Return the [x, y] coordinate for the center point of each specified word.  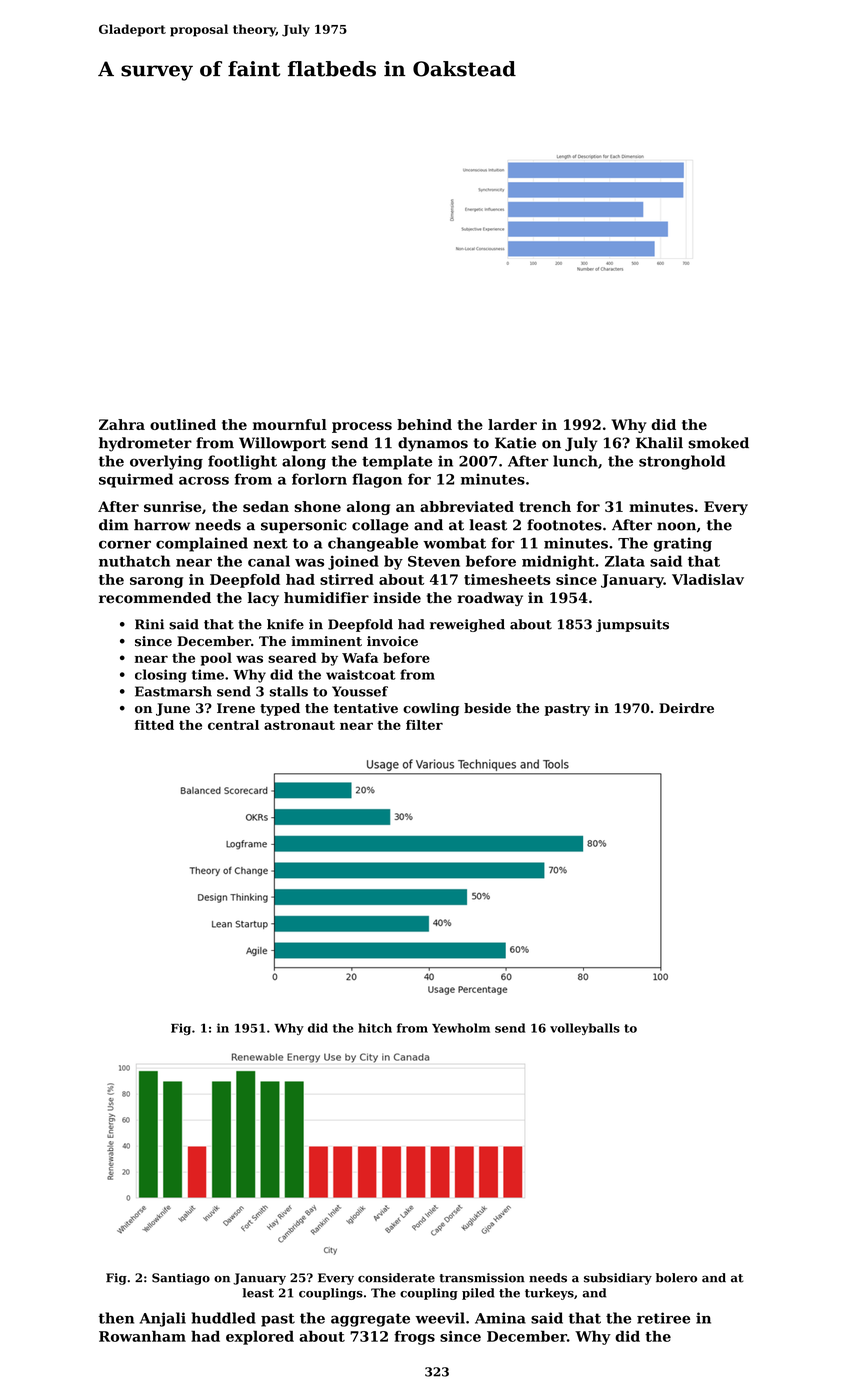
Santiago [181, 1279]
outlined [183, 424]
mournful [290, 424]
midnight [558, 562]
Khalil [659, 443]
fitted [154, 725]
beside [487, 708]
